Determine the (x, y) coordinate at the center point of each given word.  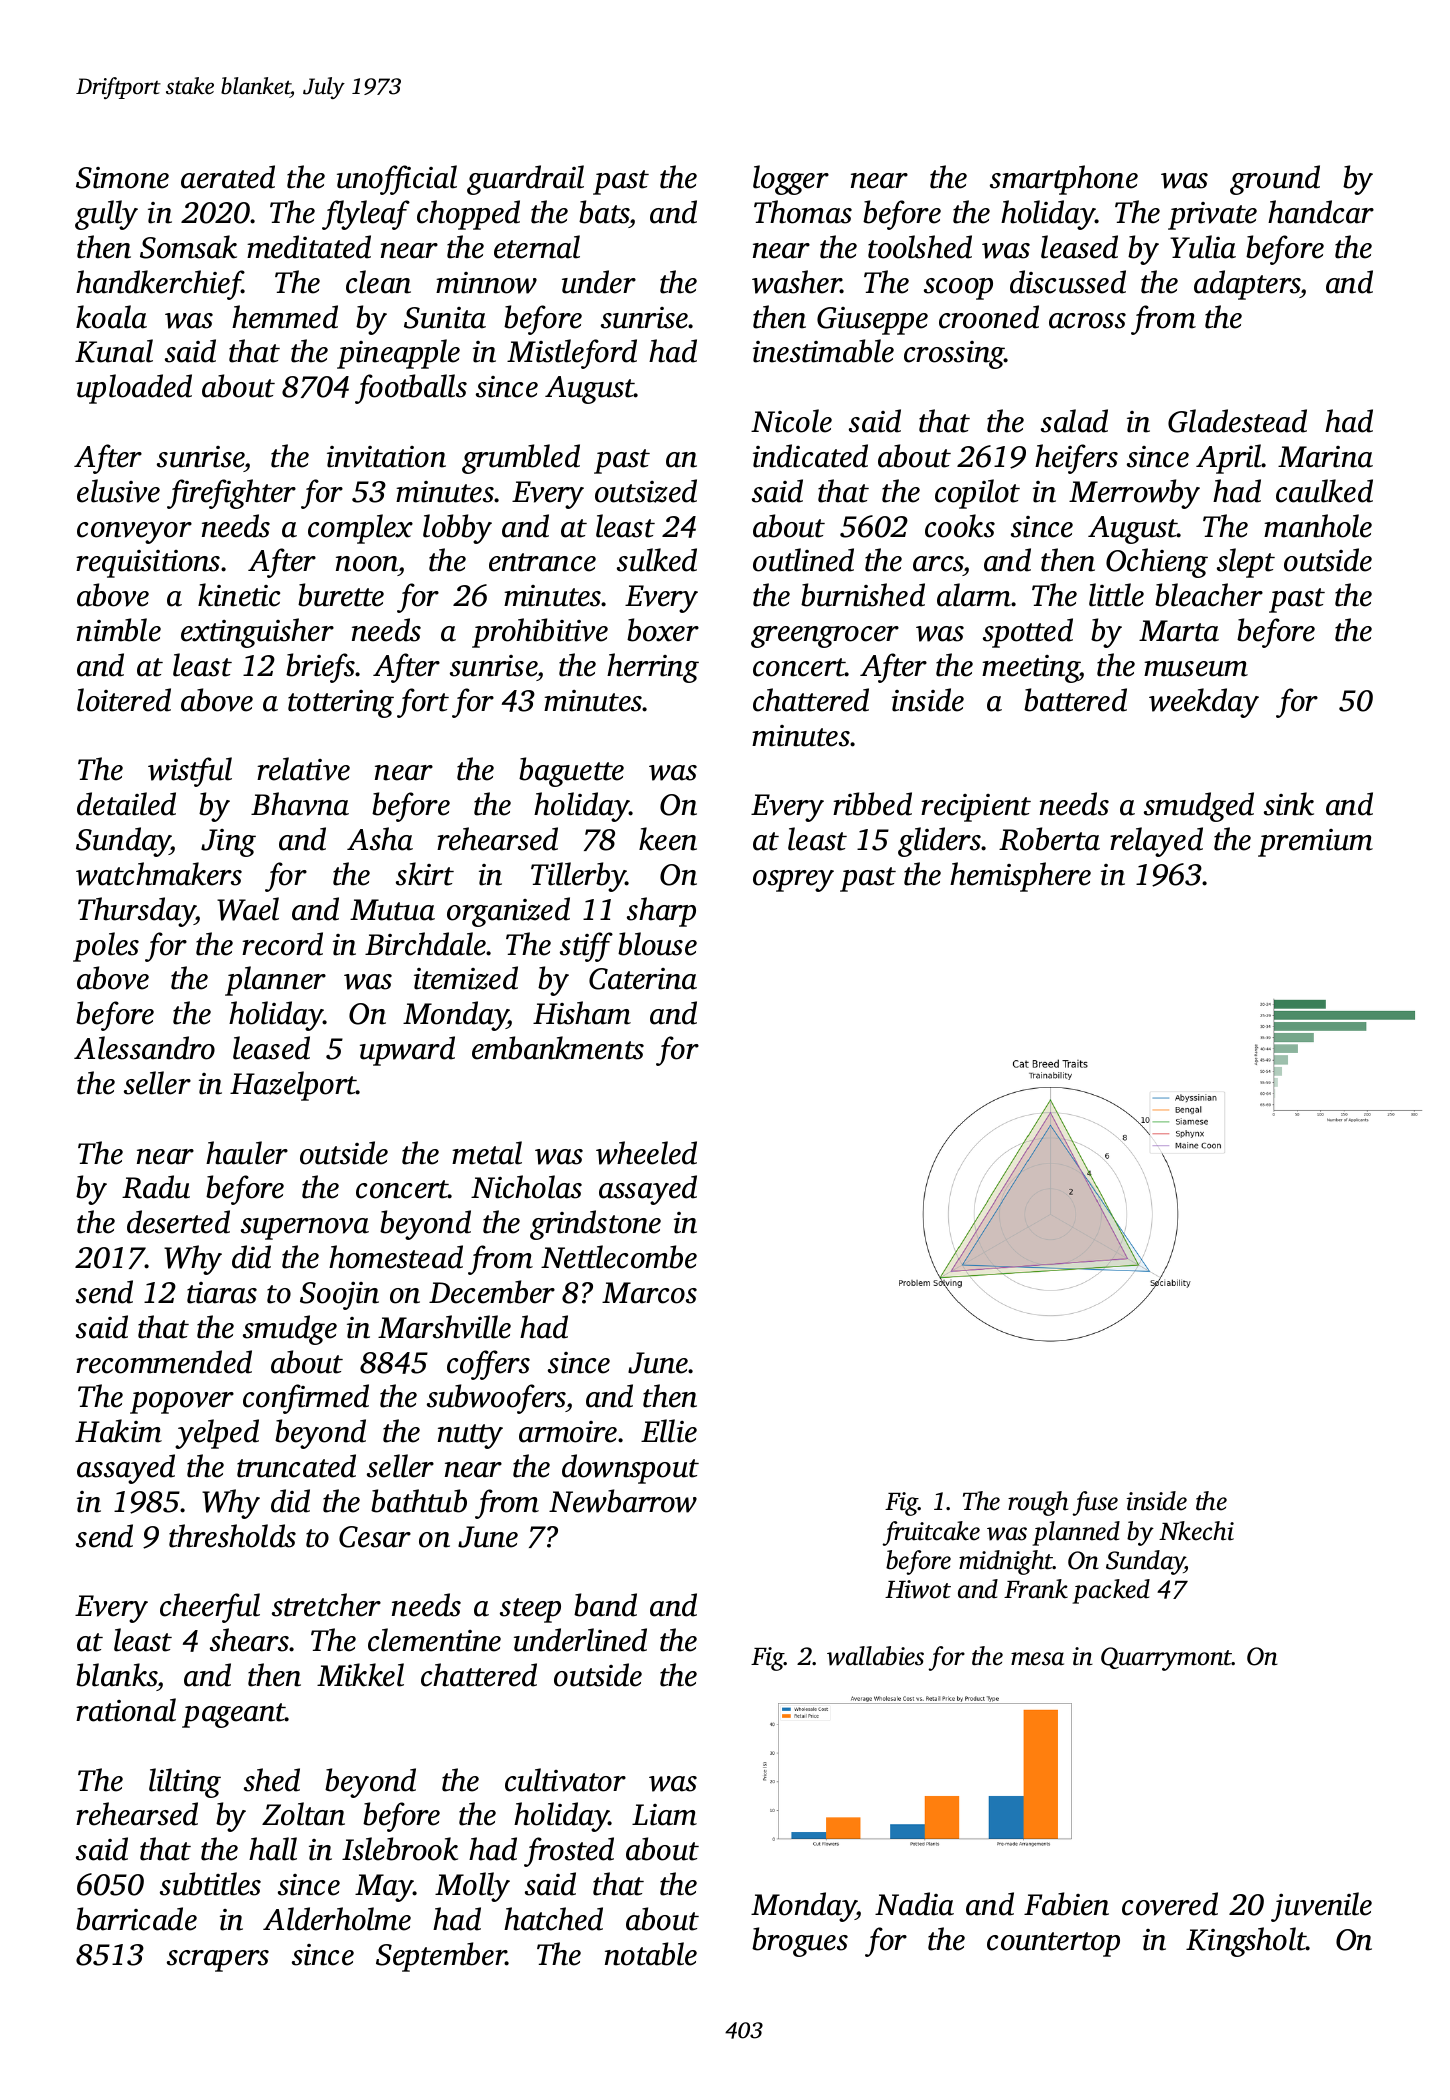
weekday (1204, 703)
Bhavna (300, 804)
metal (487, 1153)
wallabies (875, 1656)
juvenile (1321, 1907)
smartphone (1064, 180)
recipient (976, 808)
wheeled (646, 1153)
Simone (122, 178)
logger (791, 180)
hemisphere (1020, 877)
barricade (136, 1919)
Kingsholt (1246, 1942)
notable (651, 1954)
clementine (434, 1640)
